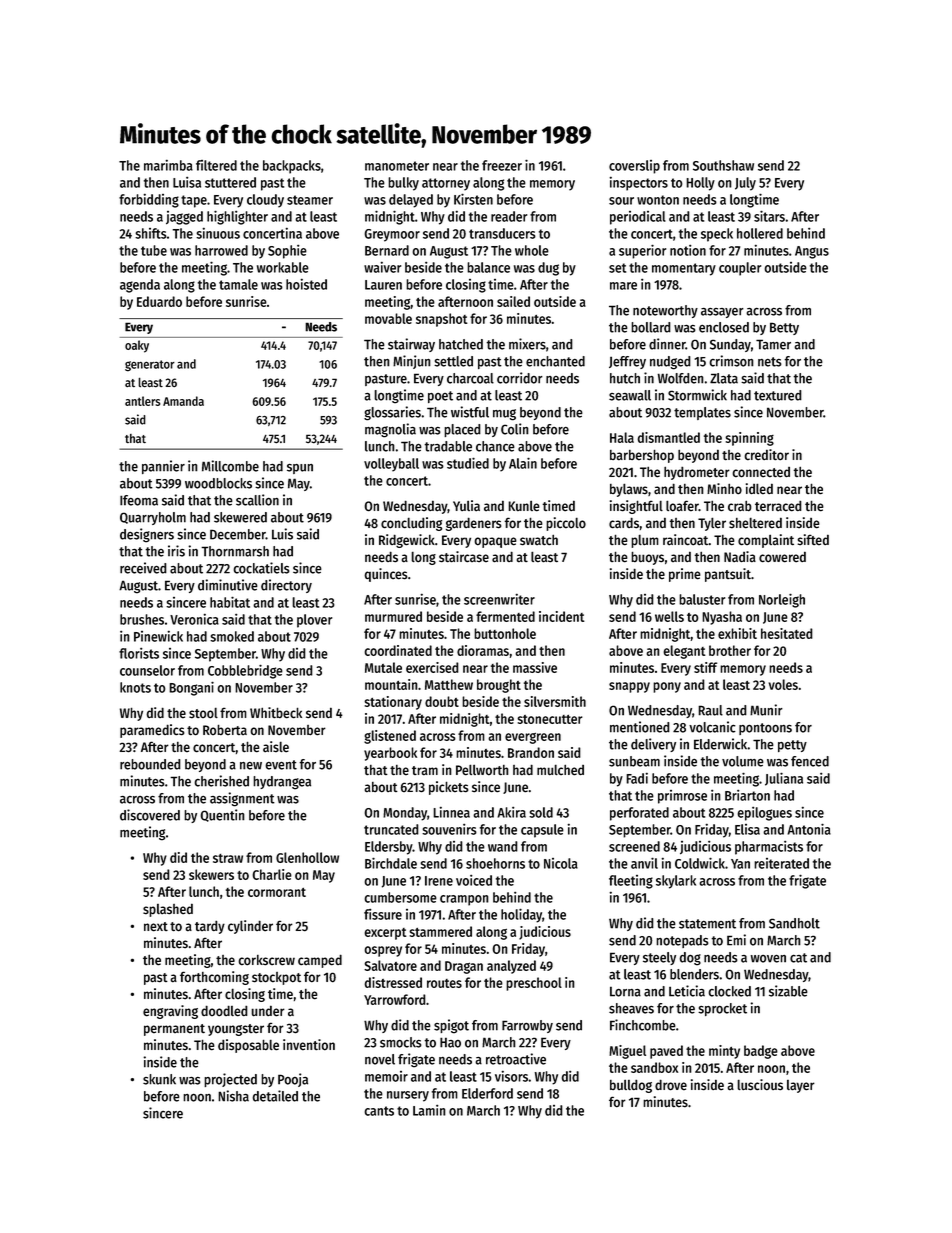  What do you see at coordinates (464, 557) in the screenshot?
I see `staircase` at bounding box center [464, 557].
